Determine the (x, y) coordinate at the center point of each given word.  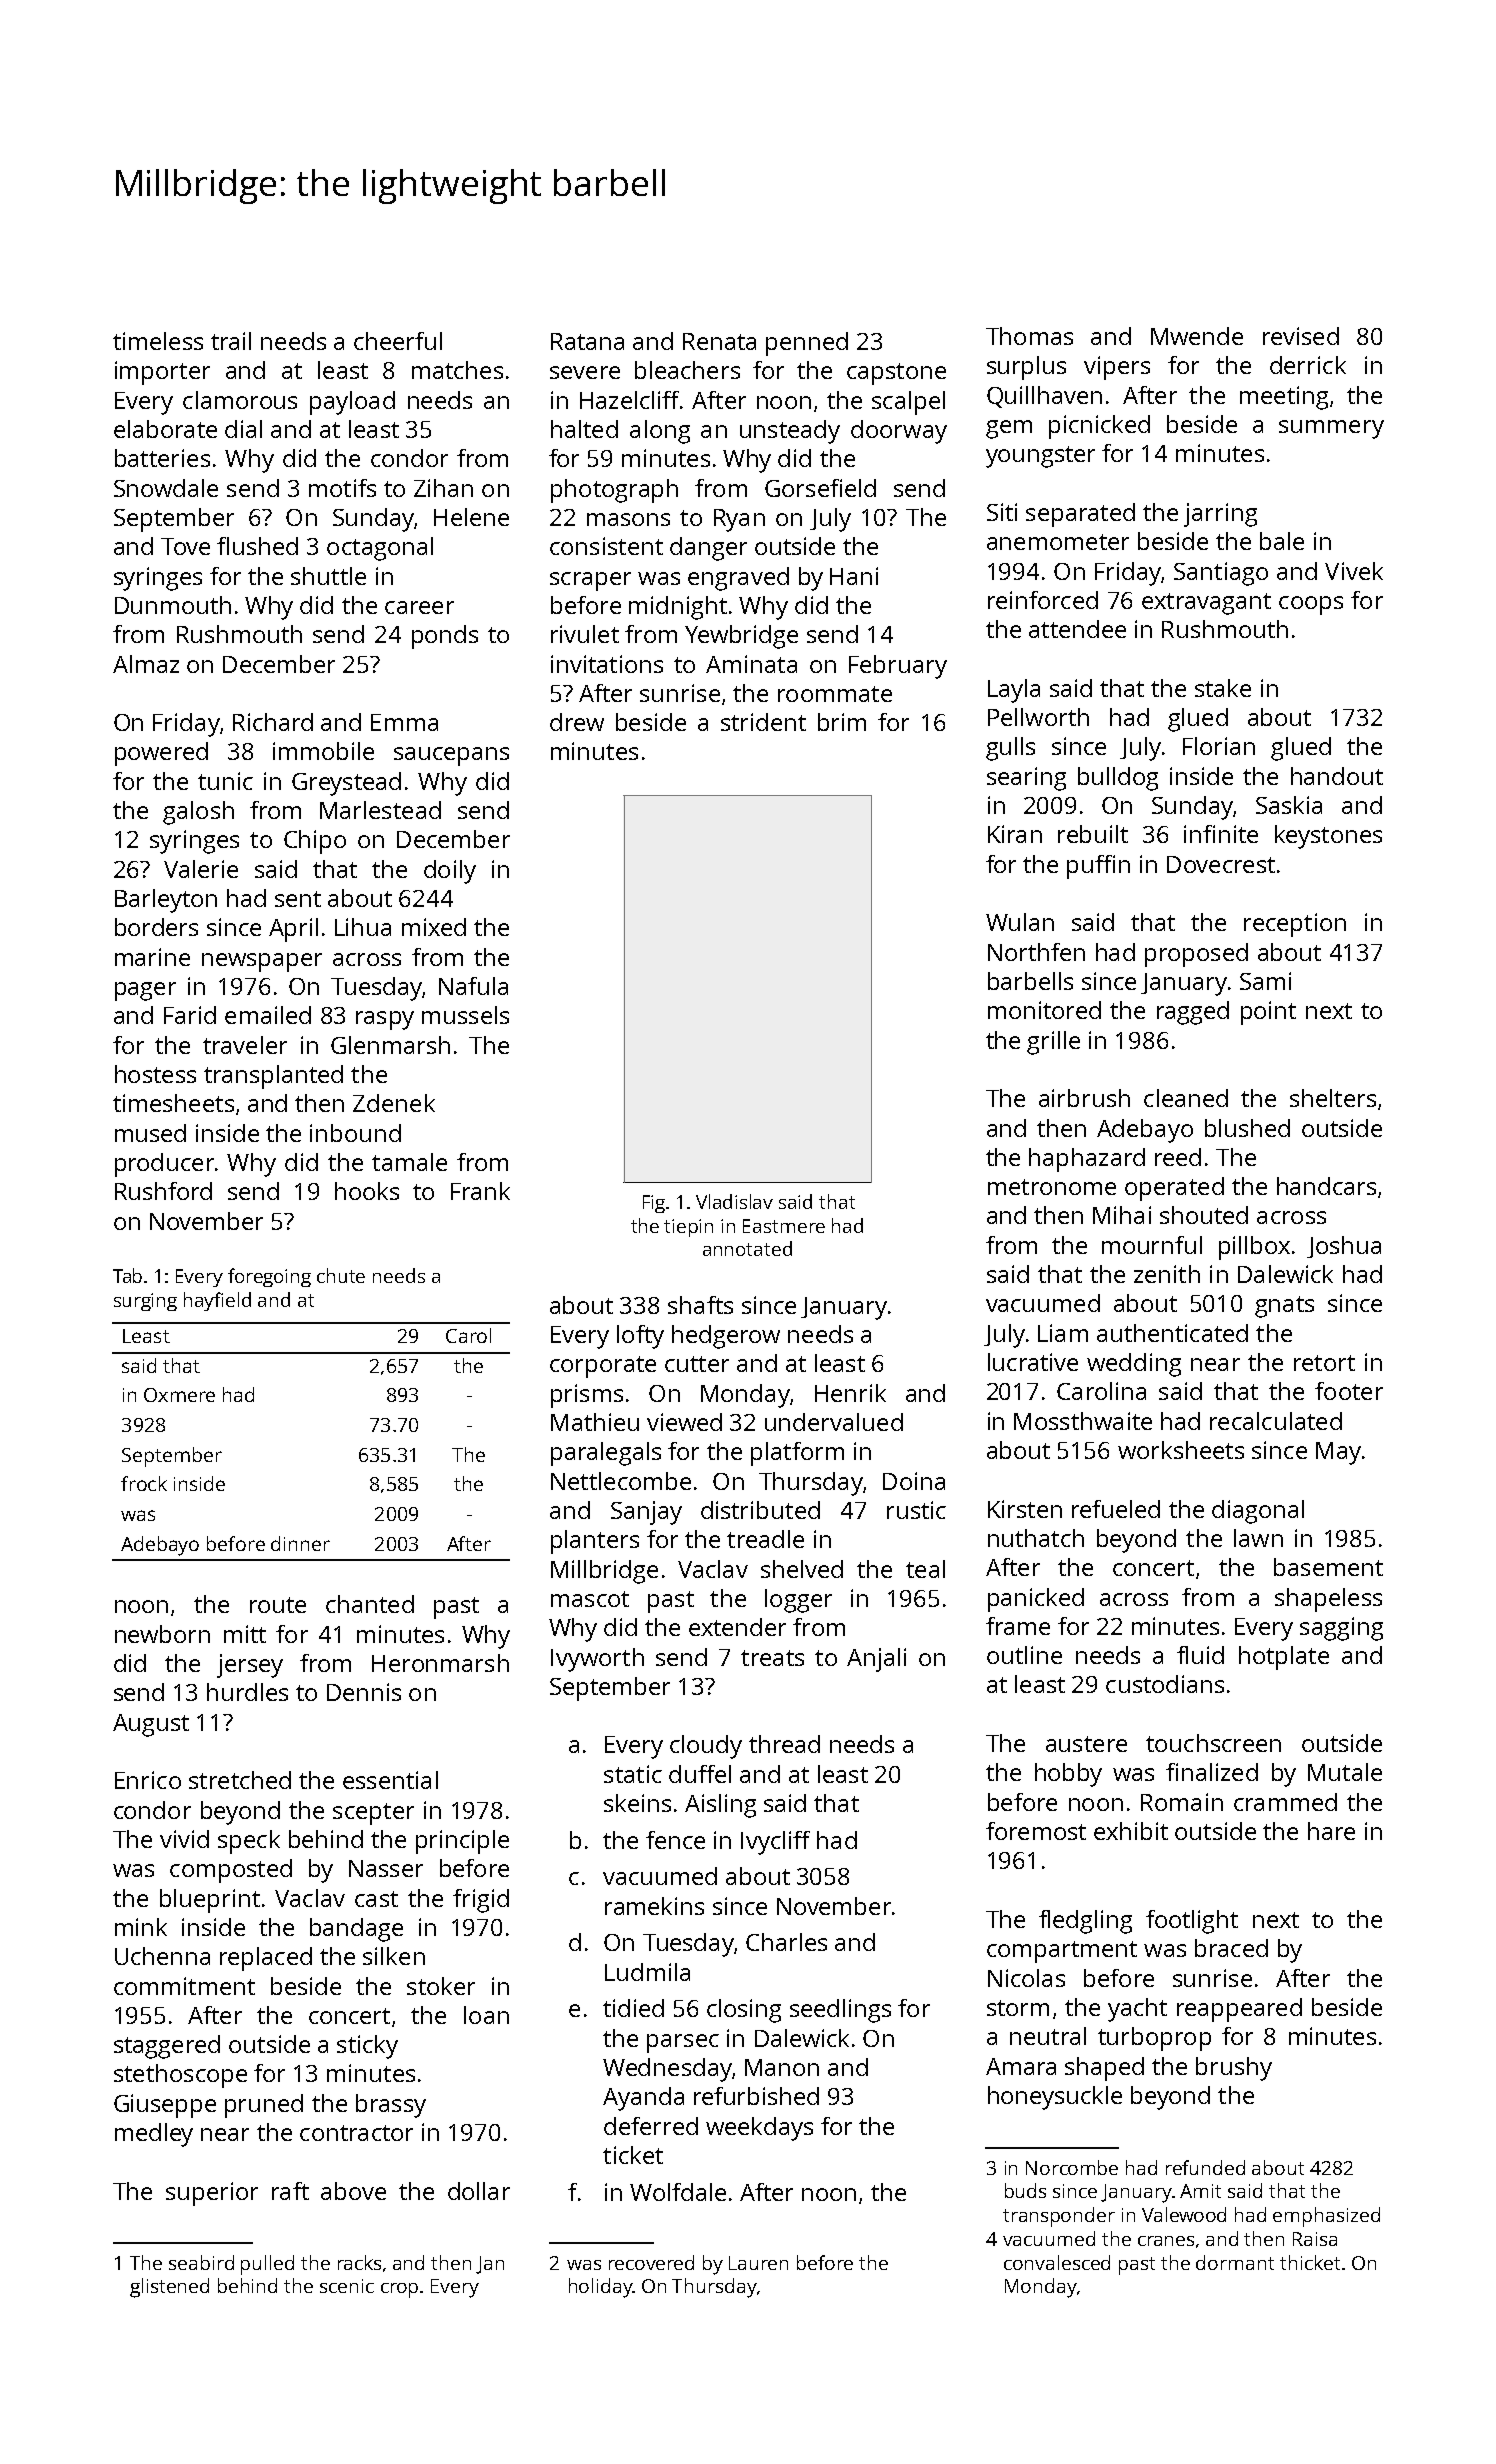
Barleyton (166, 901)
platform (797, 1454)
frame (1018, 1626)
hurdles (247, 1692)
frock (144, 1483)
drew (577, 722)
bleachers (687, 370)
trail (231, 341)
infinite (1221, 834)
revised (1301, 336)
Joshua (1344, 1247)
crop (399, 2290)
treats (772, 1658)
